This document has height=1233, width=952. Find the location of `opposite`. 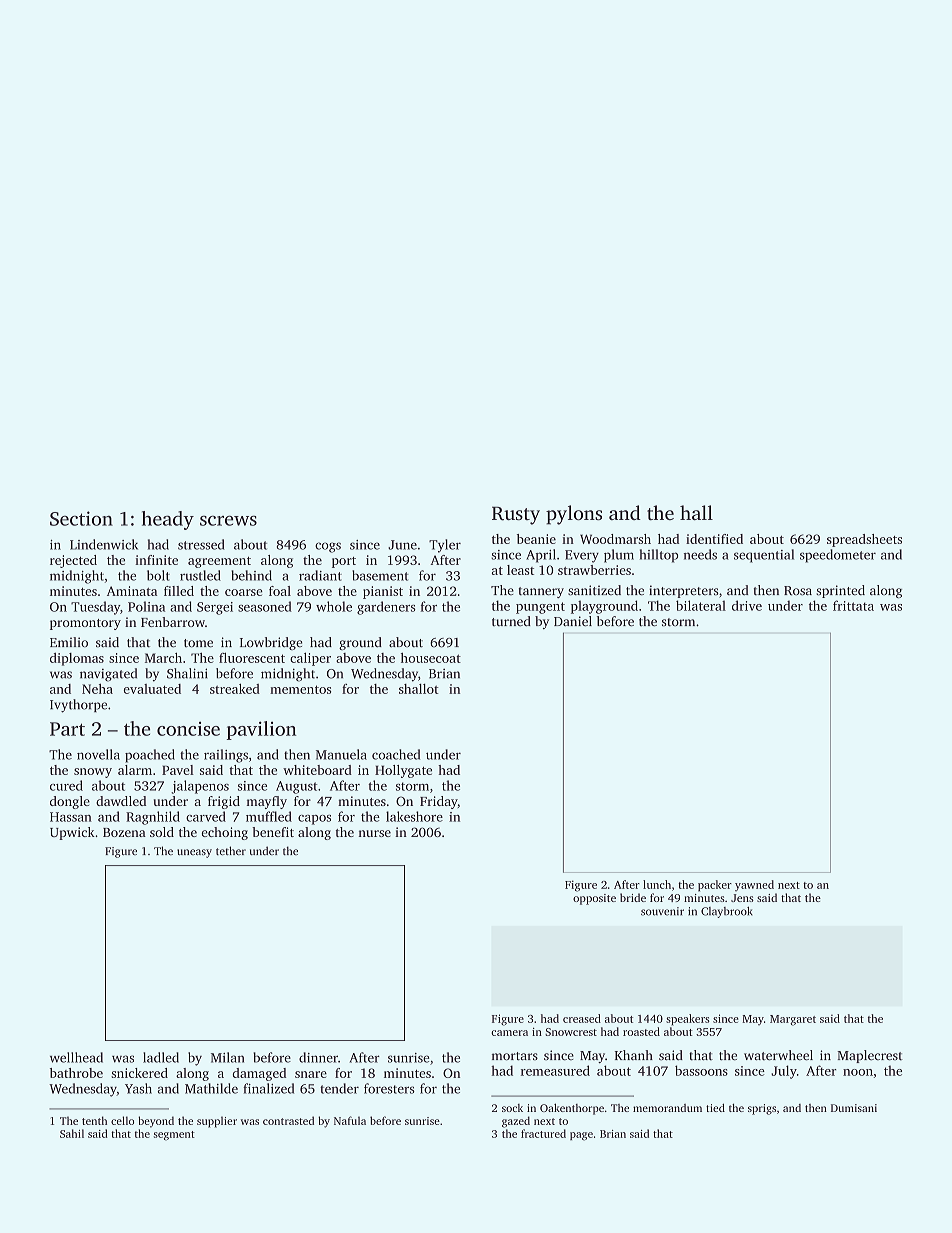

opposite is located at coordinates (594, 899).
